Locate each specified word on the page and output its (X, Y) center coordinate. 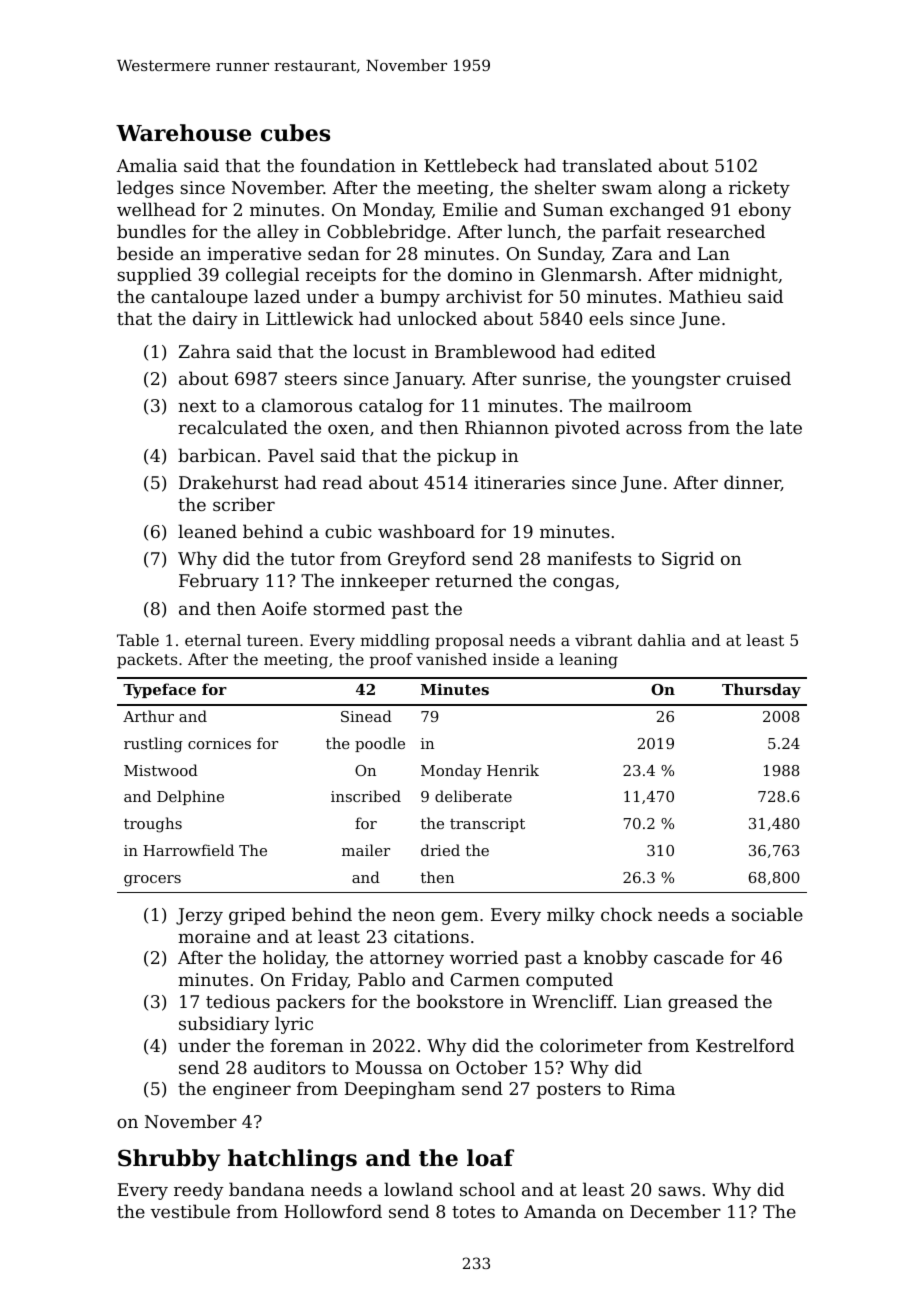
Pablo (381, 979)
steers (311, 379)
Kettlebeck (471, 165)
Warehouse (183, 133)
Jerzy (199, 916)
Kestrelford (745, 1045)
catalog (391, 407)
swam (627, 189)
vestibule (190, 1211)
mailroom (650, 405)
